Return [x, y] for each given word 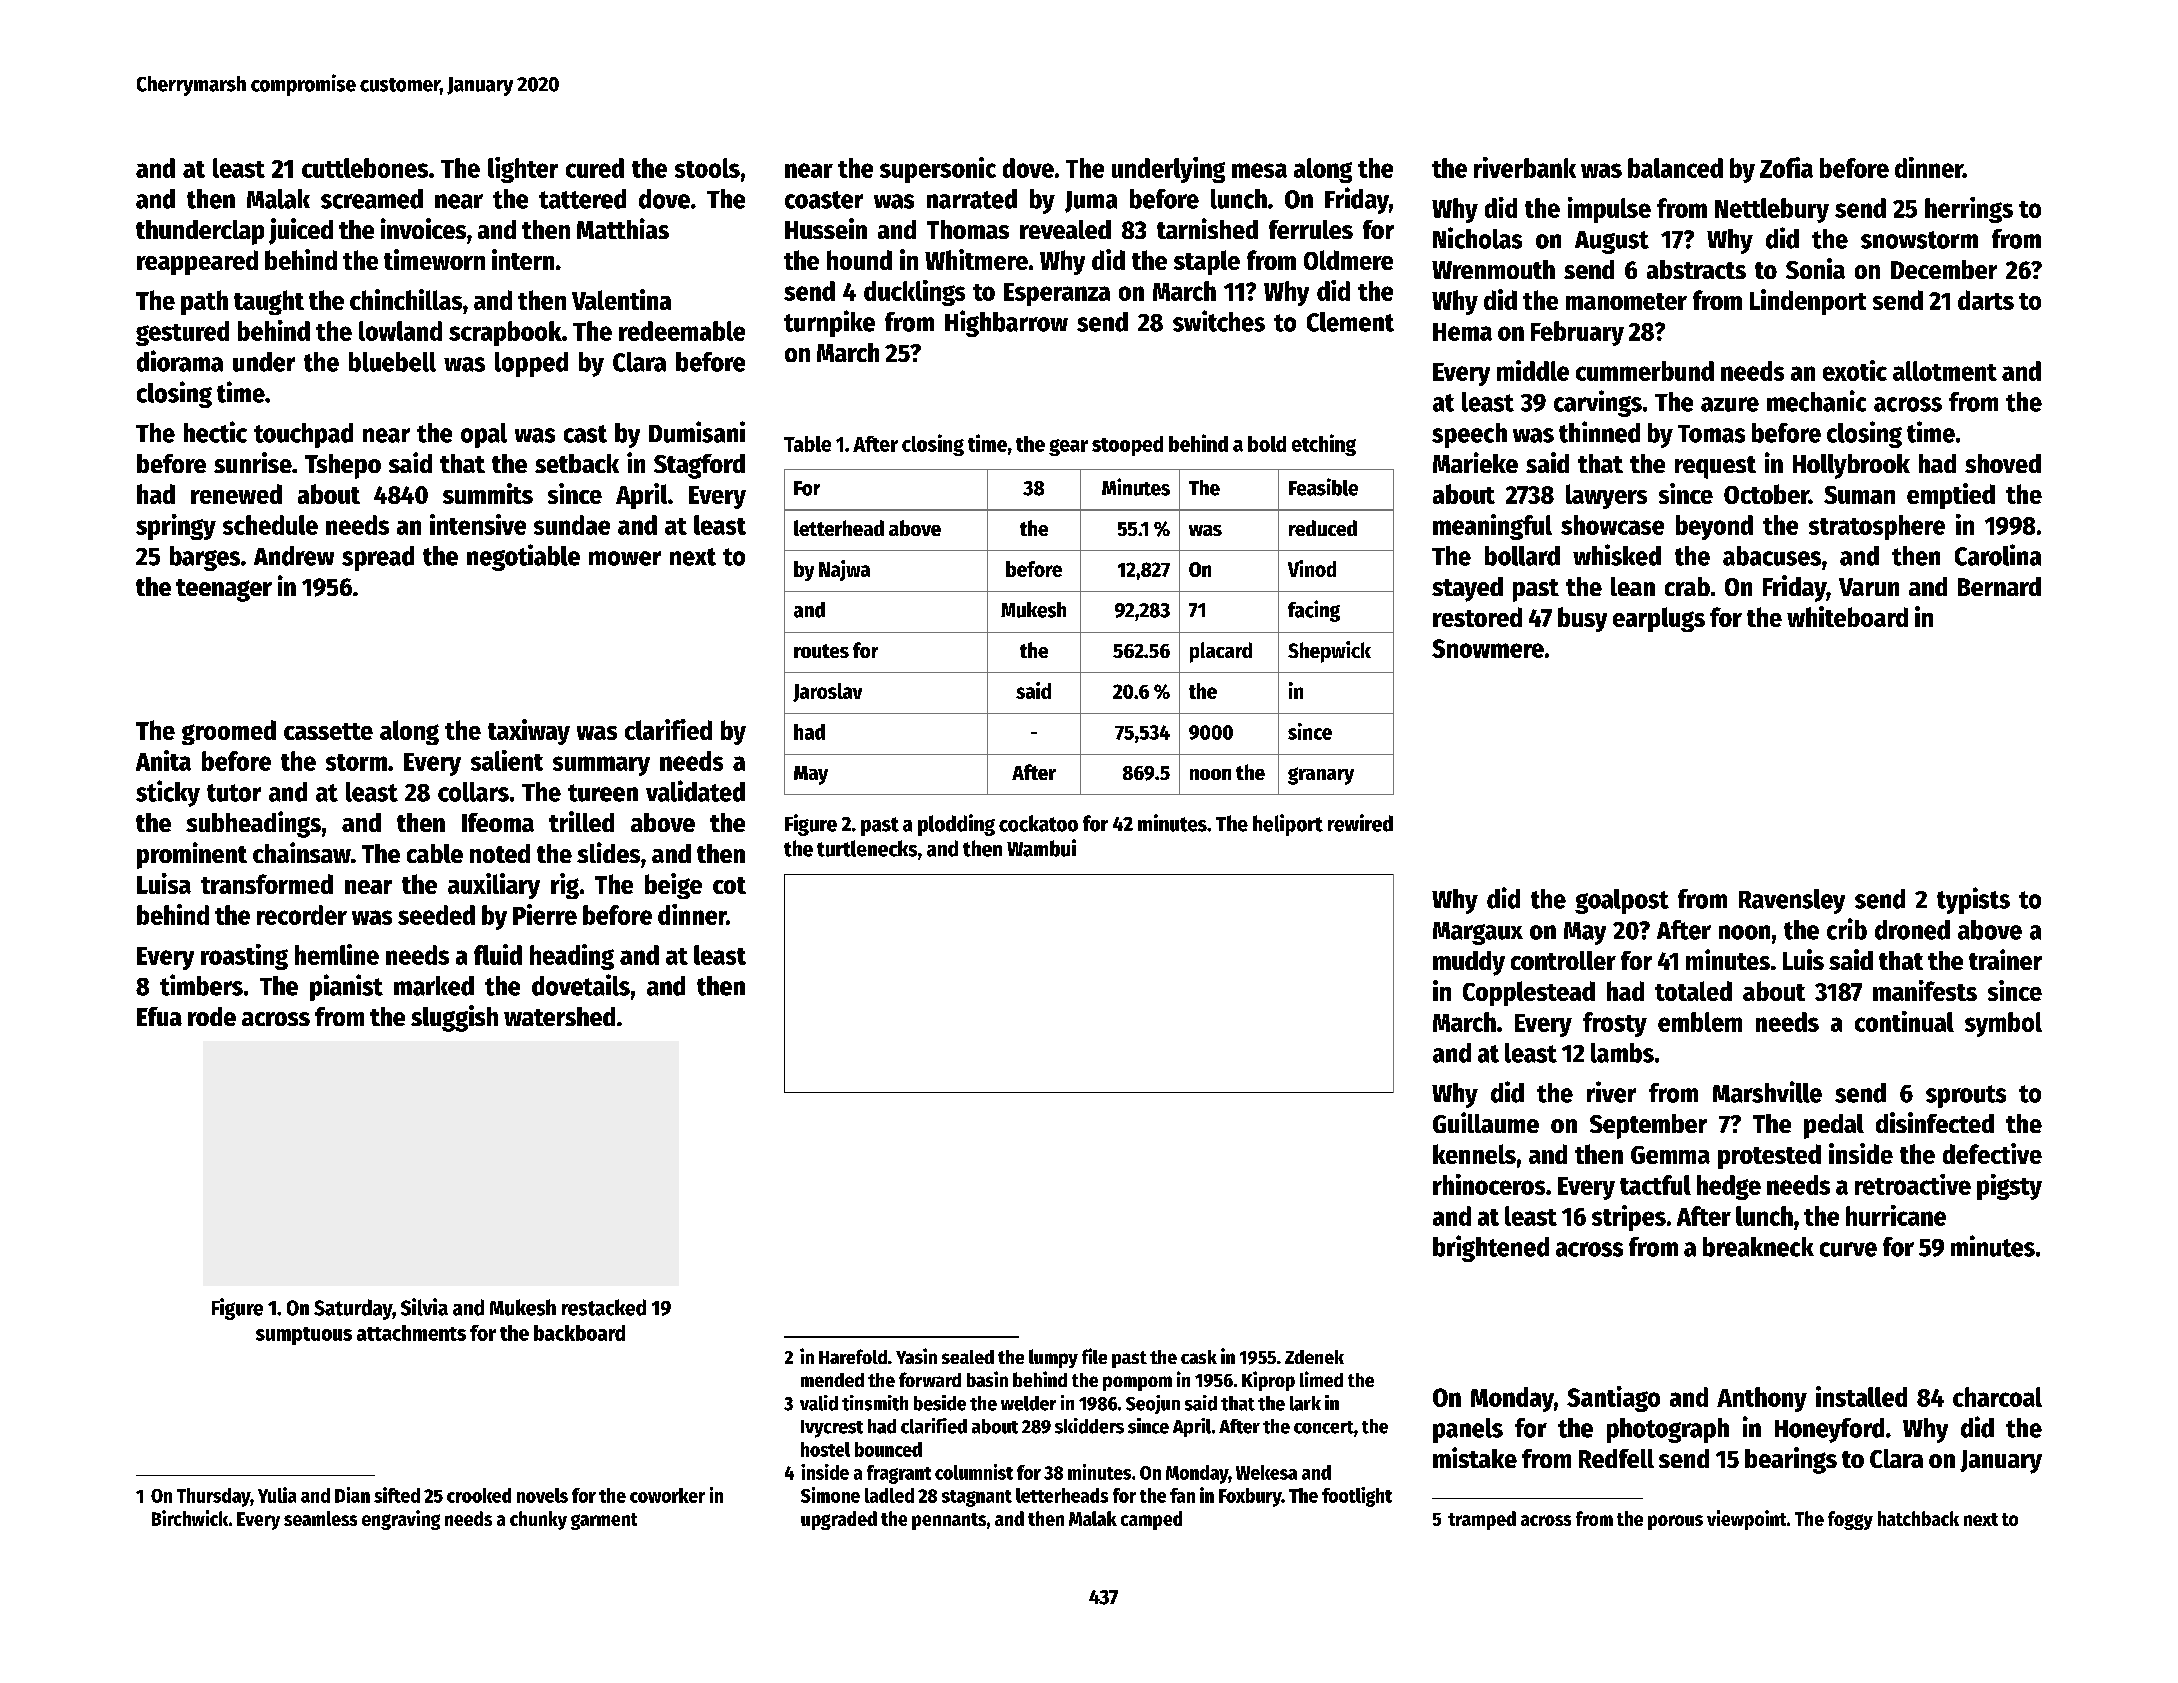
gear [1068, 447]
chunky [538, 1520]
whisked [1617, 555]
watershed [559, 1016]
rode [212, 1016]
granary [1321, 776]
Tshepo [343, 466]
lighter [523, 170]
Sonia [1815, 268]
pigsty [2009, 1187]
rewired [1360, 823]
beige [673, 886]
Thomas [968, 229]
